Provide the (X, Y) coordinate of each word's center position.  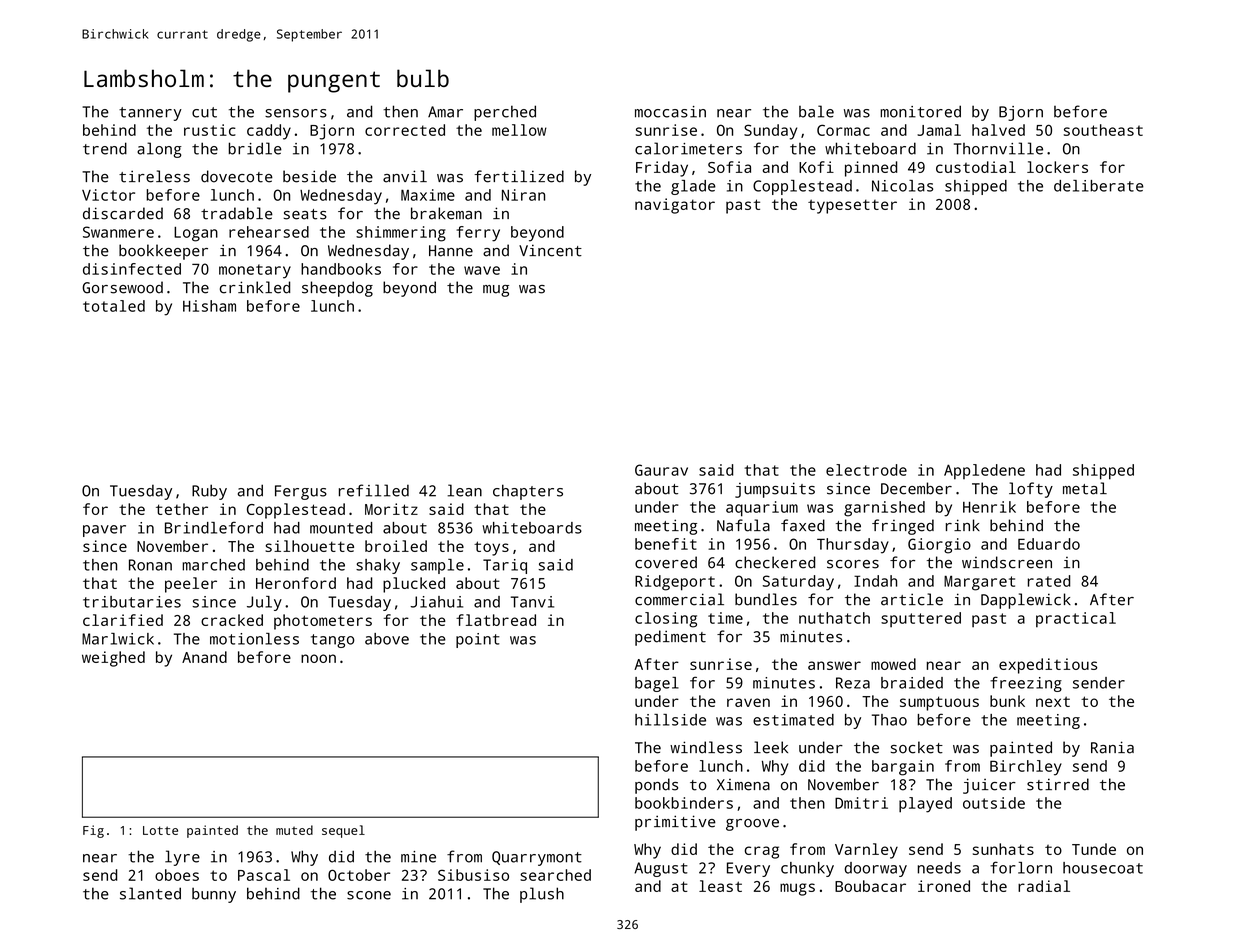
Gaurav (661, 470)
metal (1085, 488)
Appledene (984, 472)
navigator (675, 206)
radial (1044, 886)
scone (369, 895)
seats (305, 214)
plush (542, 895)
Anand (204, 657)
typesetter (852, 206)
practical (1076, 620)
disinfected (132, 269)
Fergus (301, 492)
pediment (670, 638)
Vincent (550, 250)
